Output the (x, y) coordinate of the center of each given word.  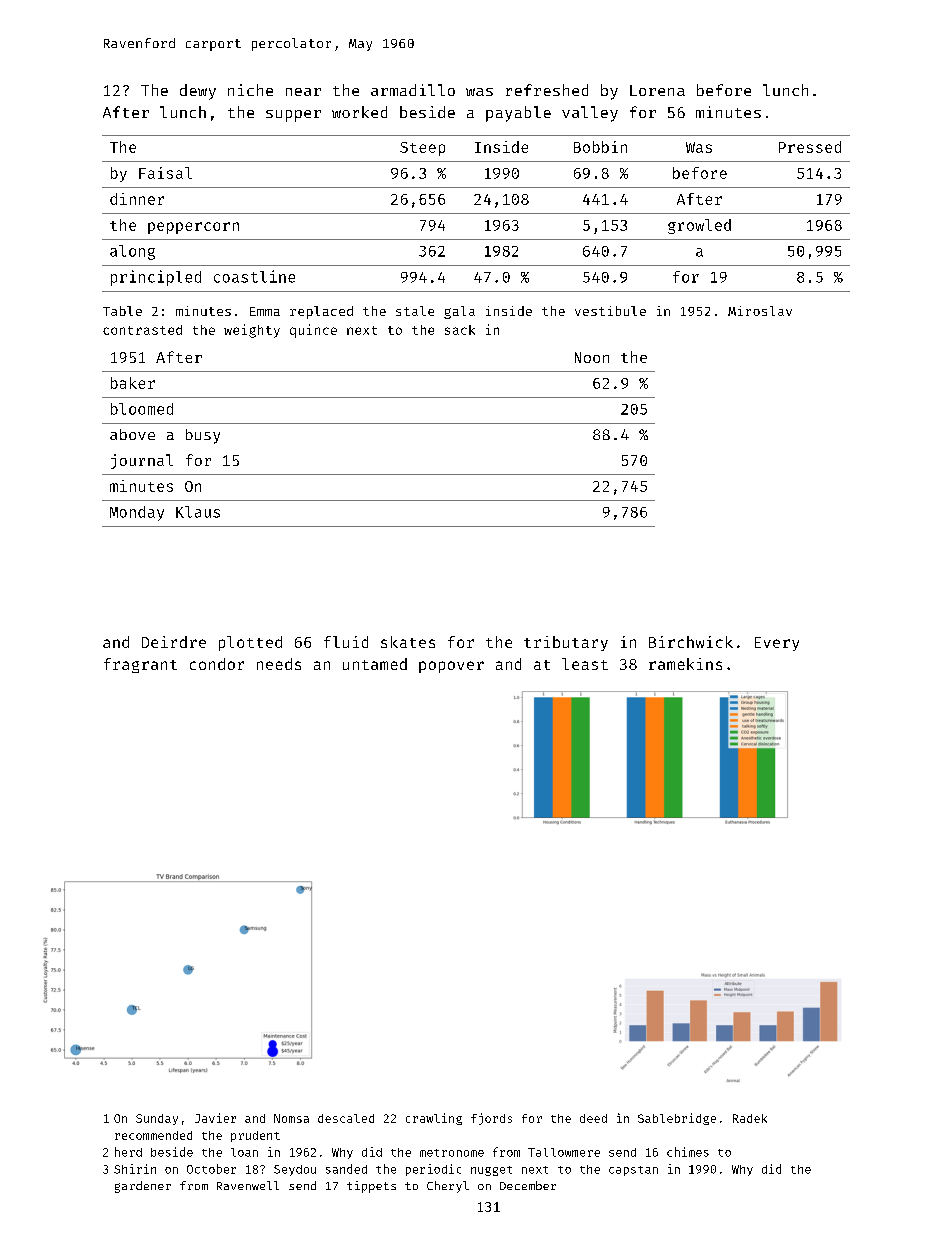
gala (459, 312)
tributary (566, 643)
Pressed (810, 147)
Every (777, 644)
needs (279, 664)
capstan (633, 1171)
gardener (143, 1187)
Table (122, 311)
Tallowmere (564, 1152)
